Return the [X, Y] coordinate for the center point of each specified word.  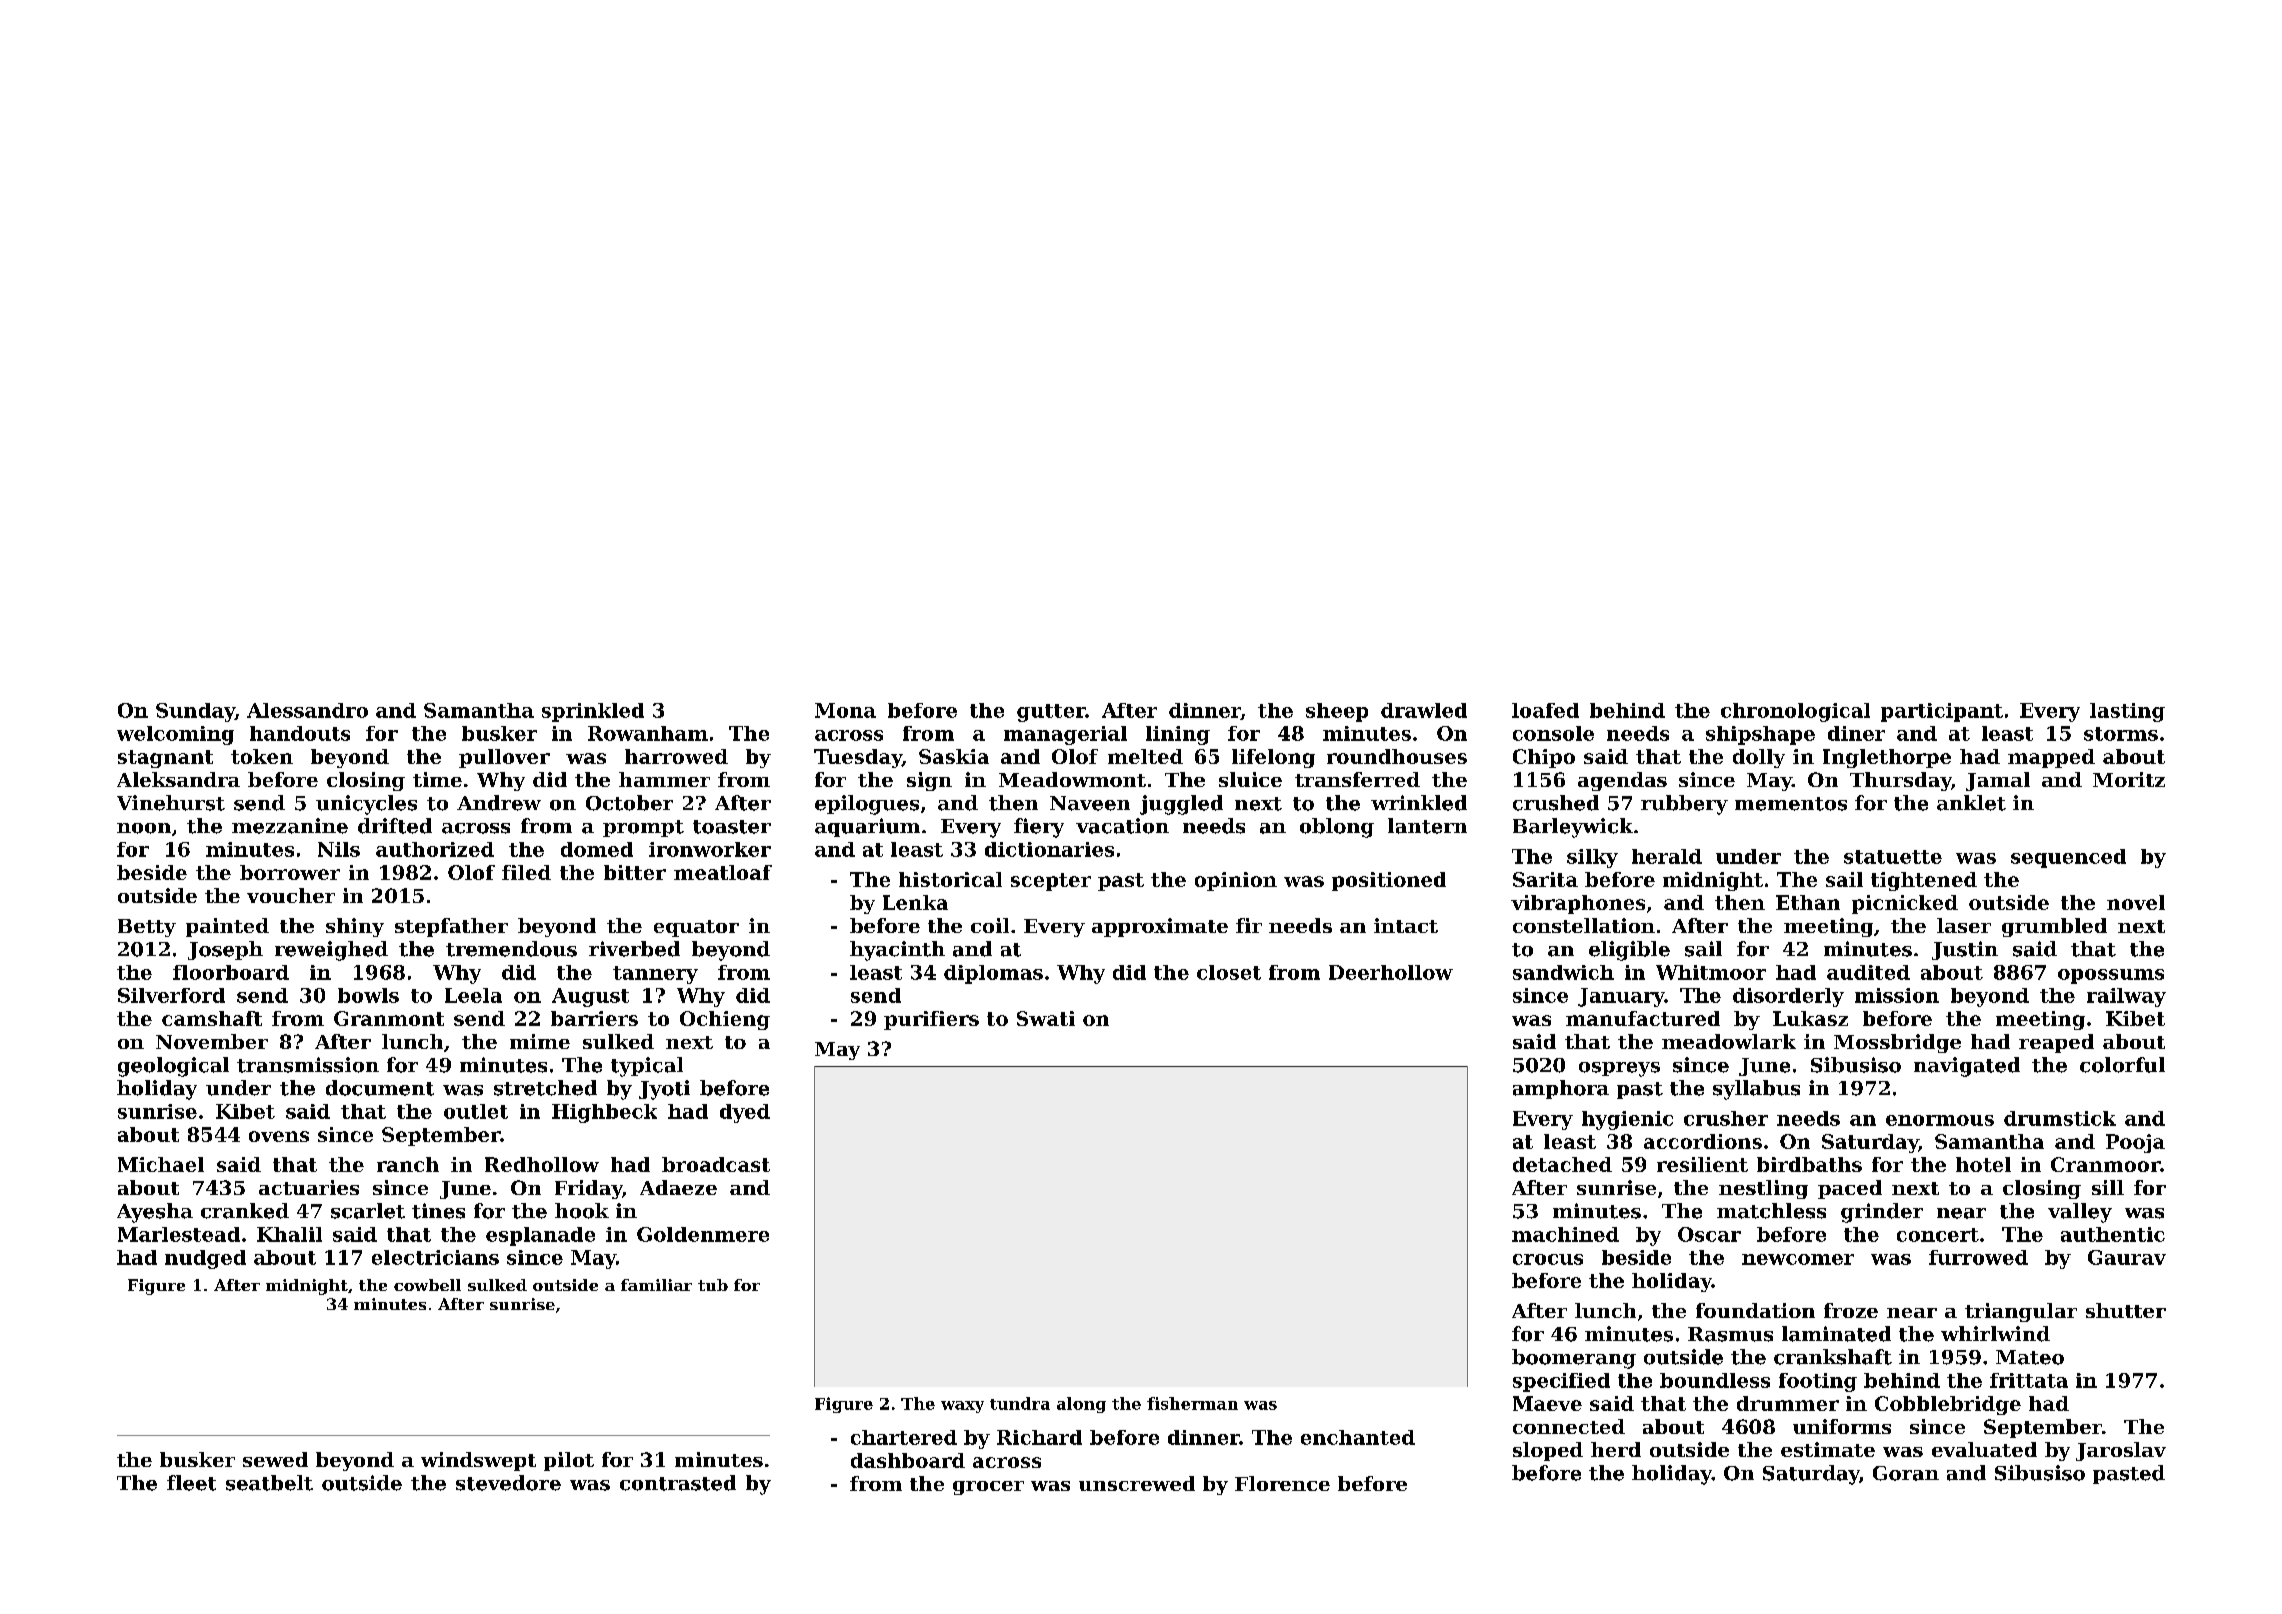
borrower [290, 872]
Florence [1282, 1483]
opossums [2111, 976]
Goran [1906, 1473]
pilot [569, 1461]
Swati [1046, 1018]
